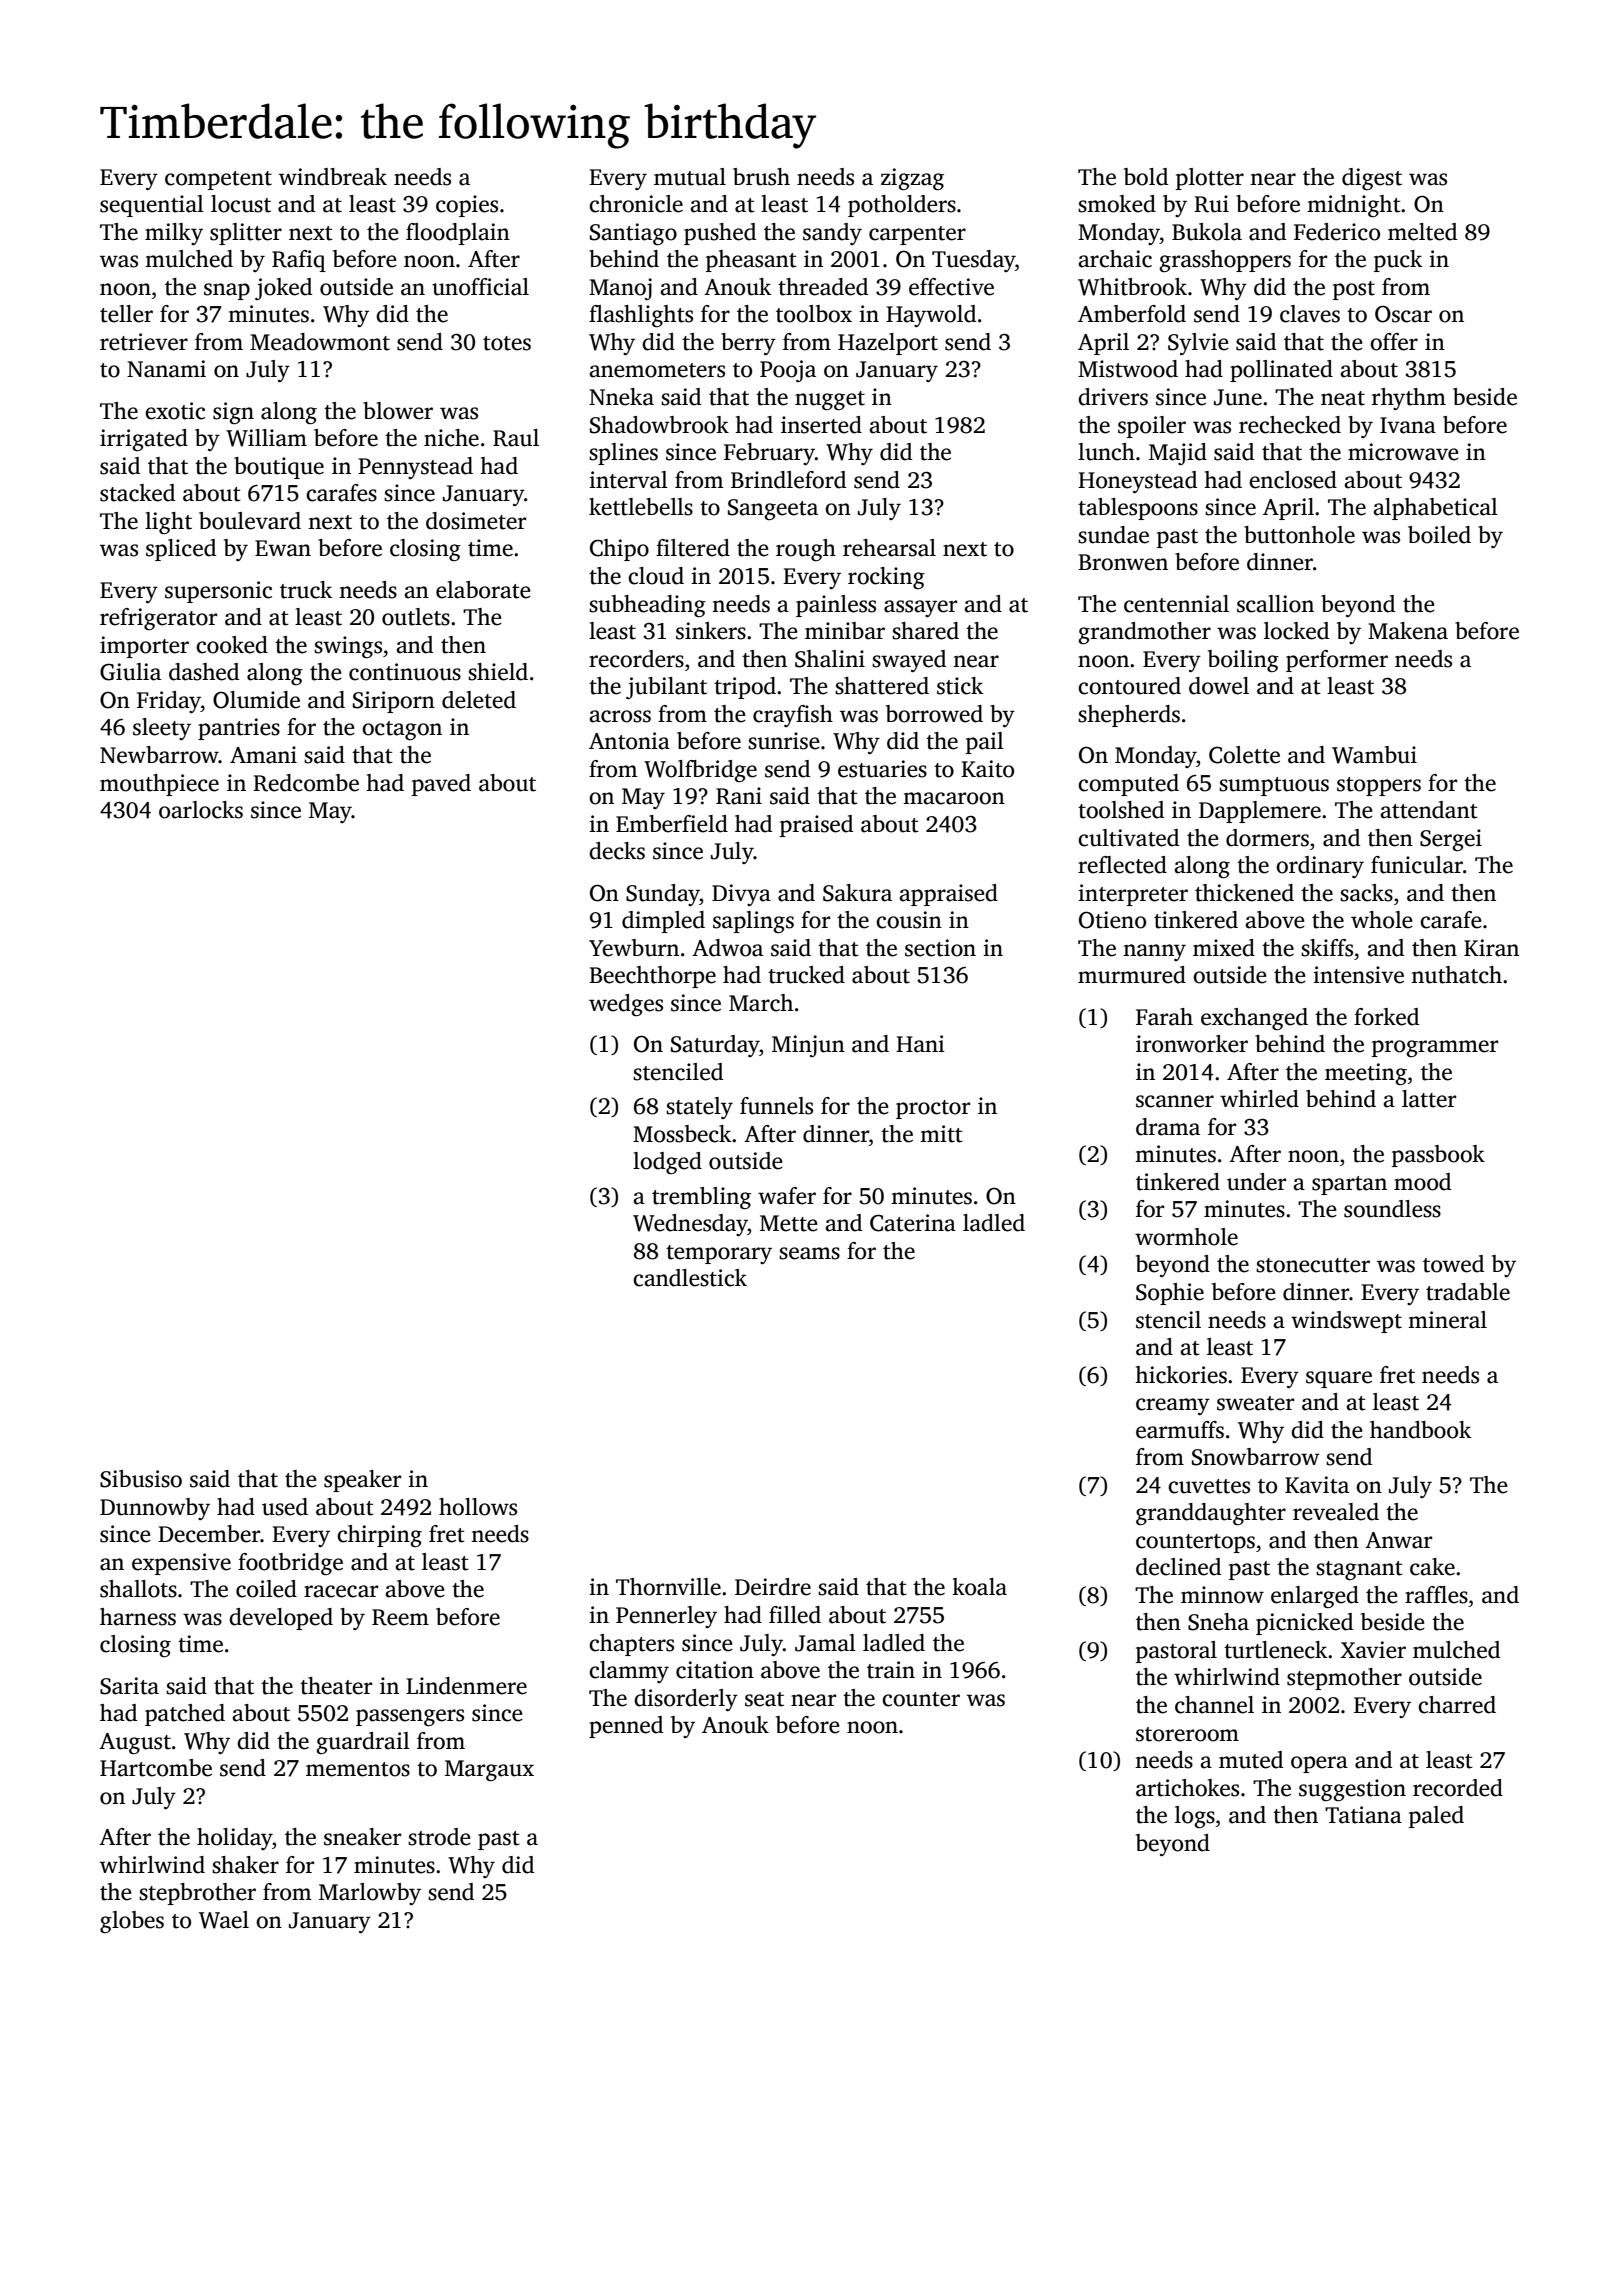  Describe the element at coordinates (144, 440) in the document. I see `irrigated` at that location.
